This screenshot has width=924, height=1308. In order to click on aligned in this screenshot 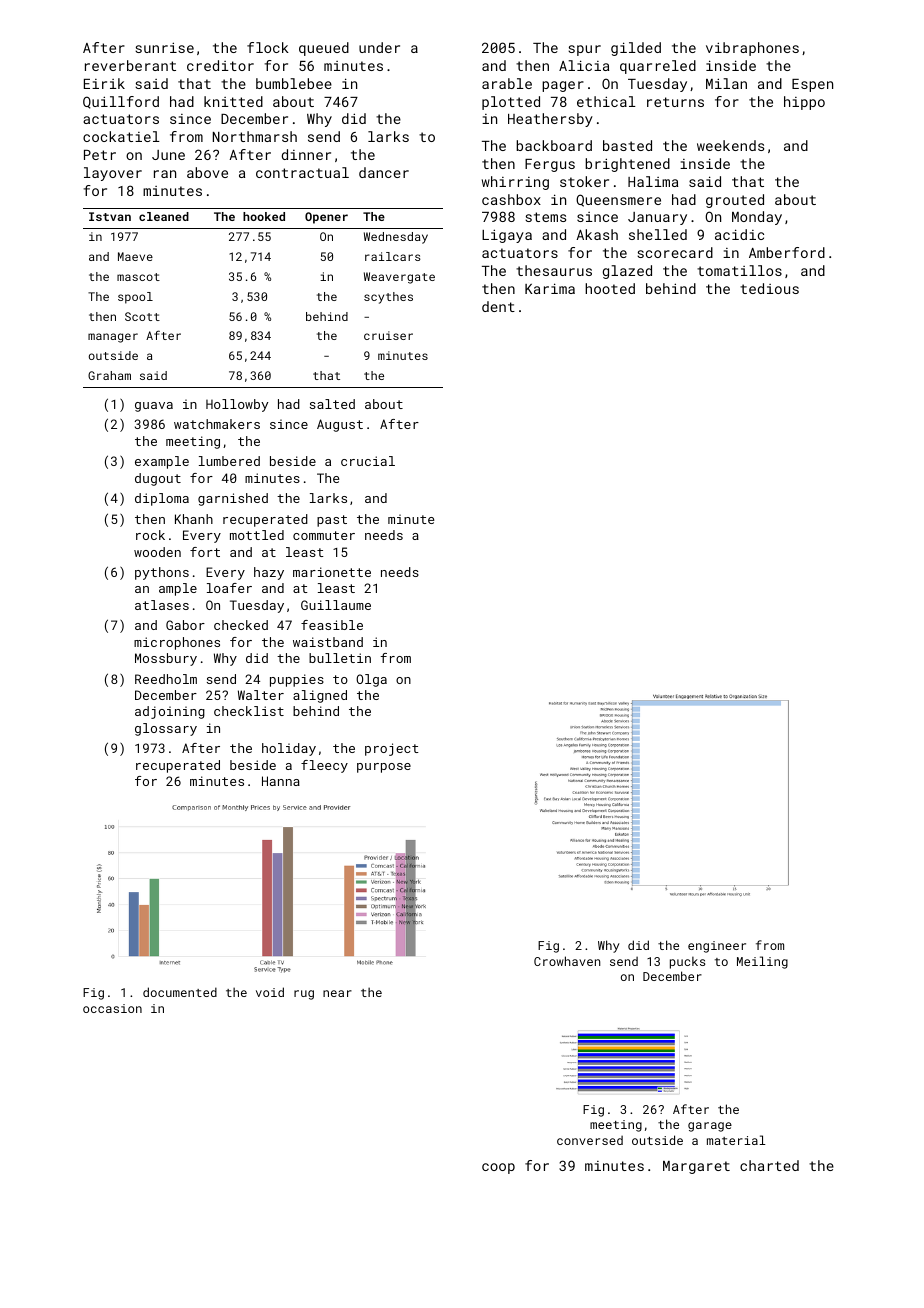, I will do `click(320, 696)`.
